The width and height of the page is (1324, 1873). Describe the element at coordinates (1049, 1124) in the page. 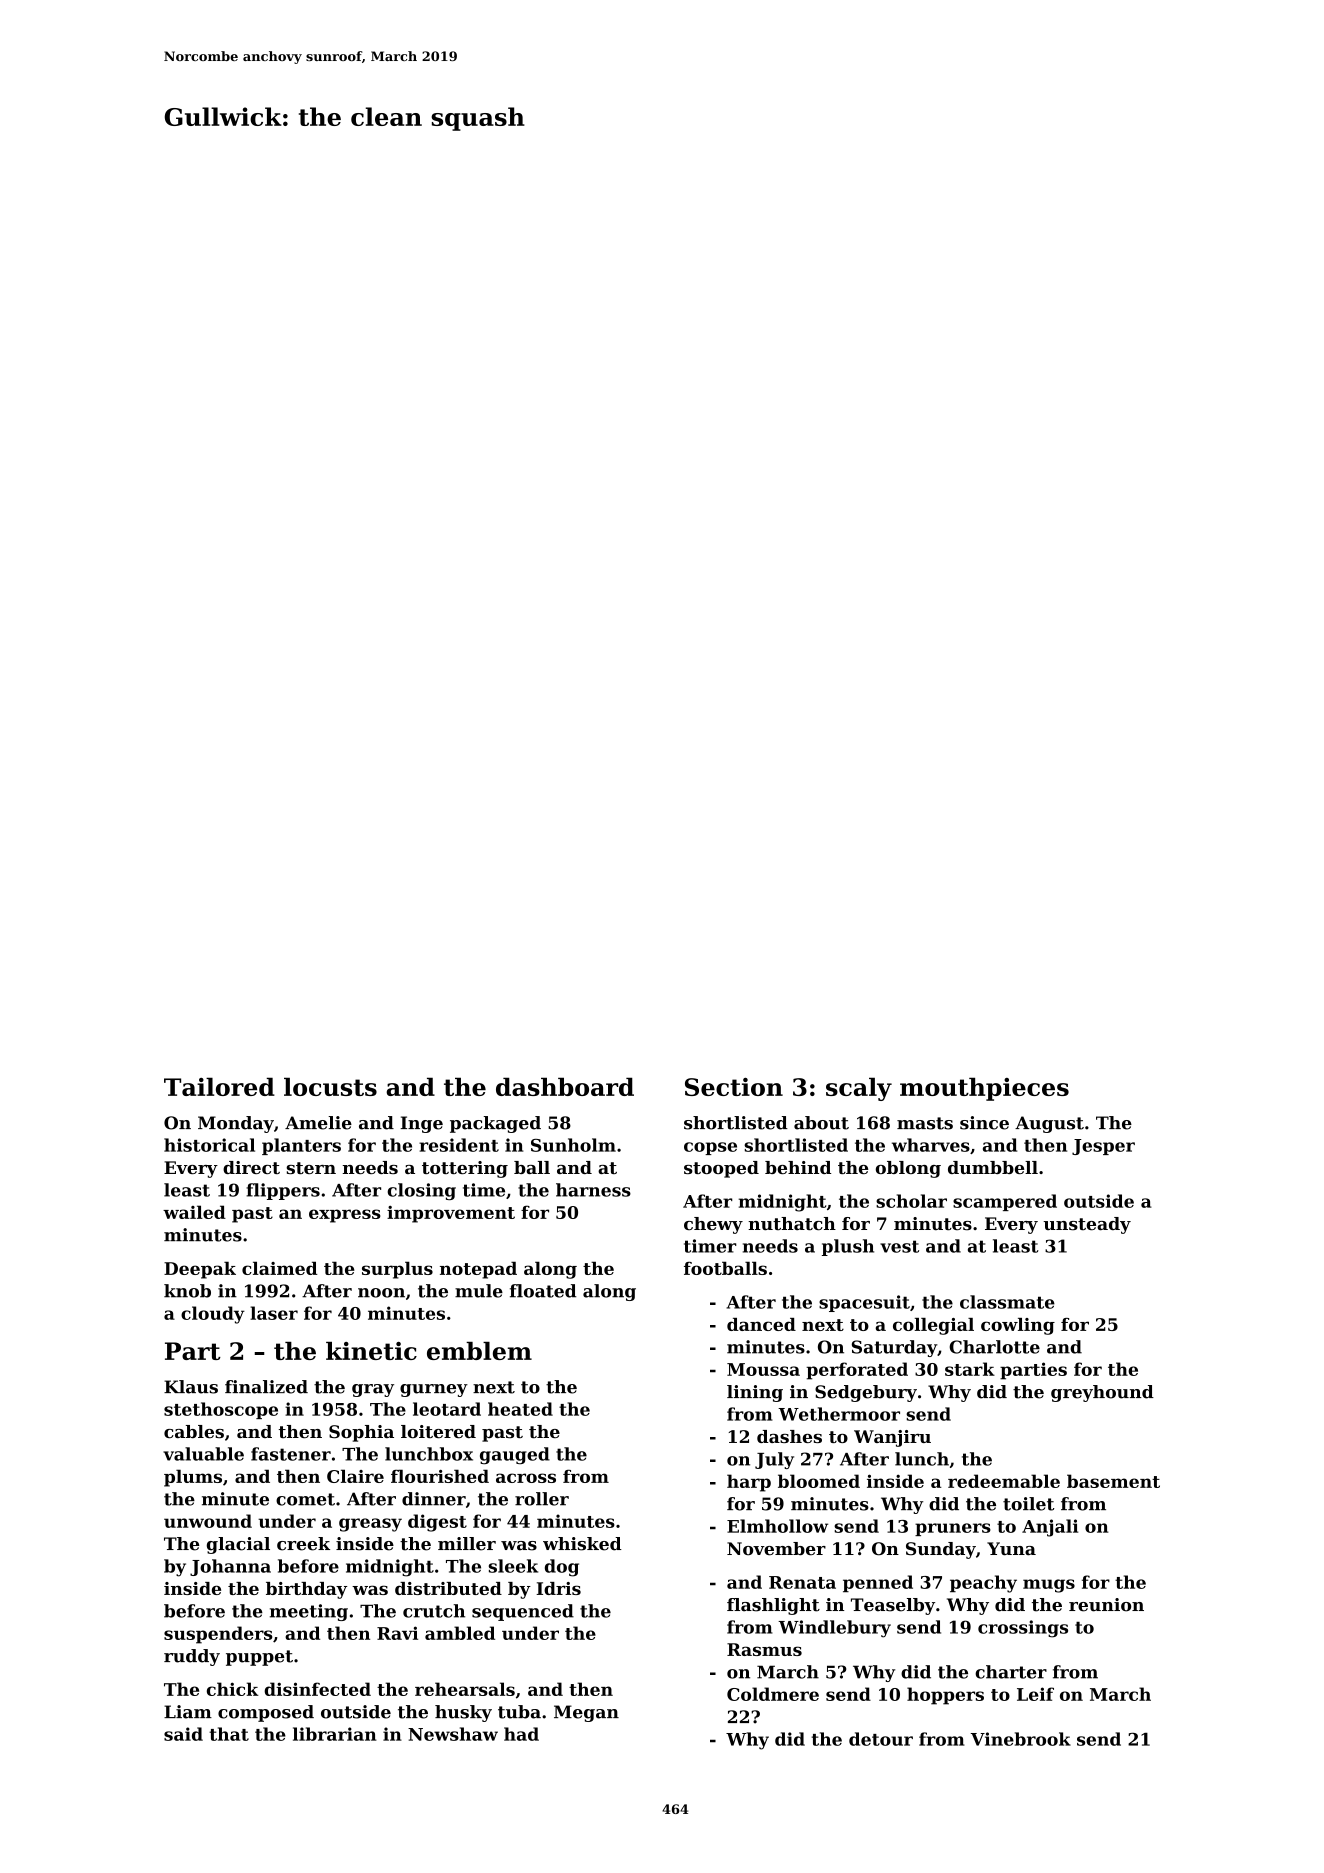

I see `August` at that location.
